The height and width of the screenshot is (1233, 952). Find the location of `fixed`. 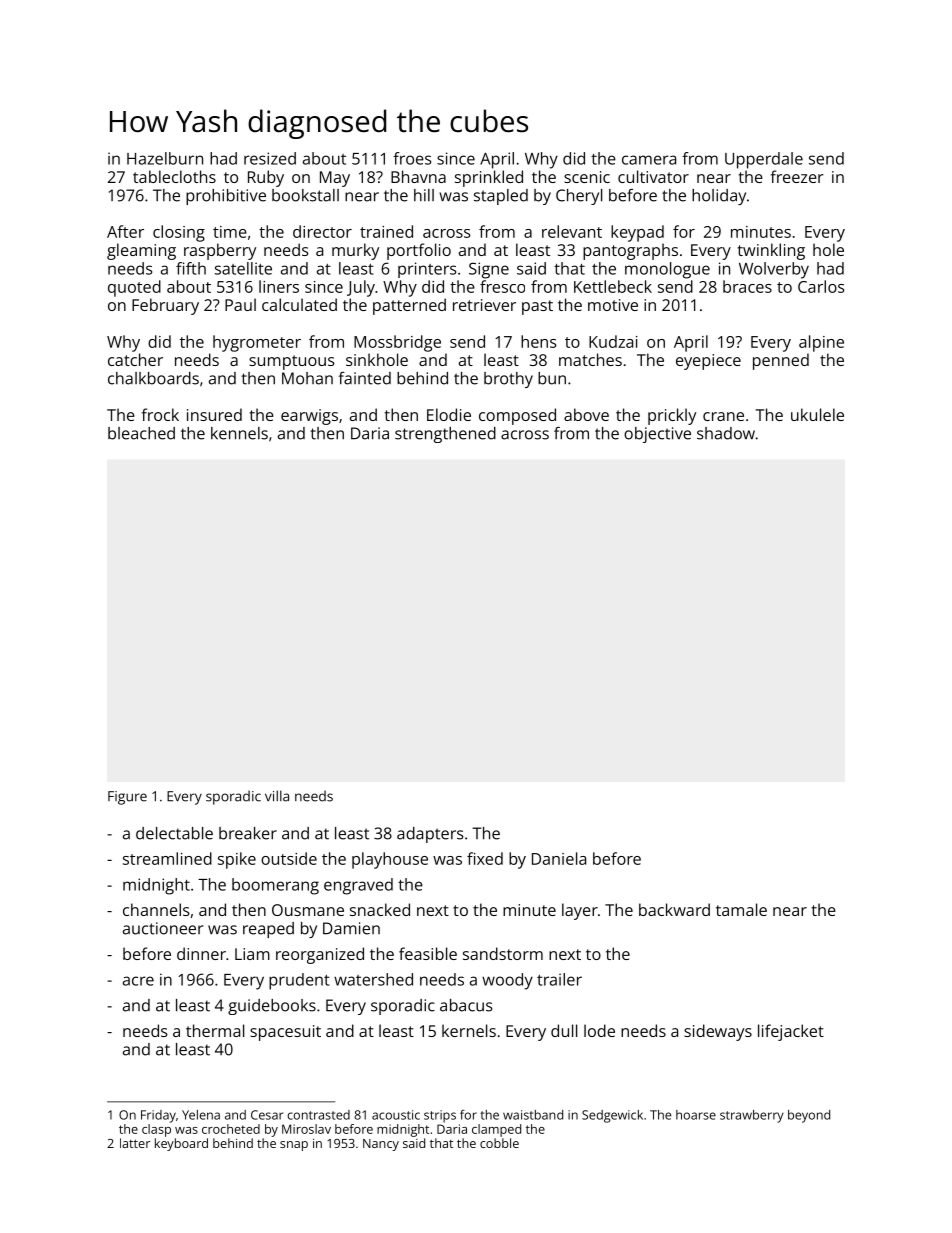

fixed is located at coordinates (485, 858).
